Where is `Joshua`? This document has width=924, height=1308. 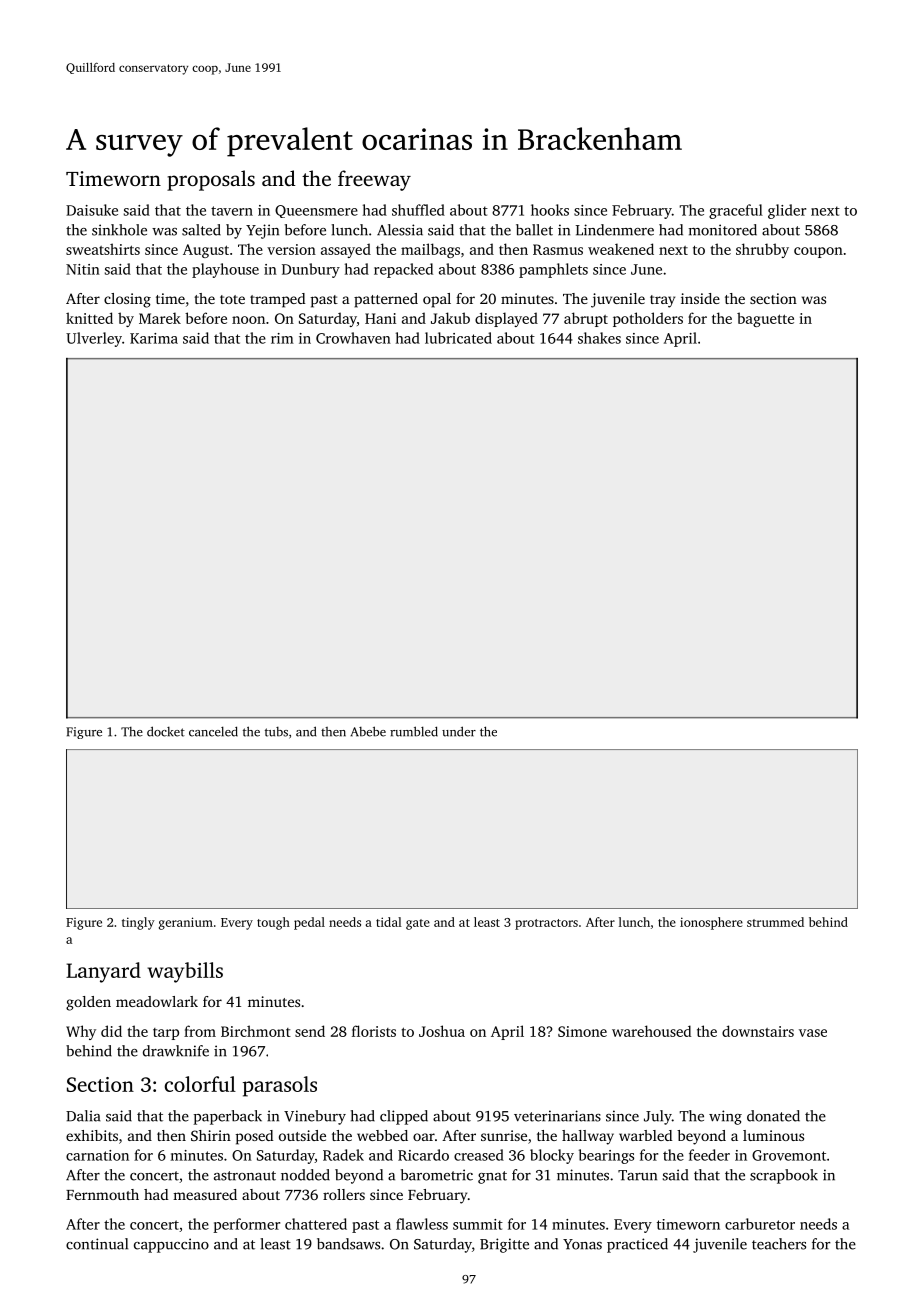
Joshua is located at coordinates (442, 1031).
